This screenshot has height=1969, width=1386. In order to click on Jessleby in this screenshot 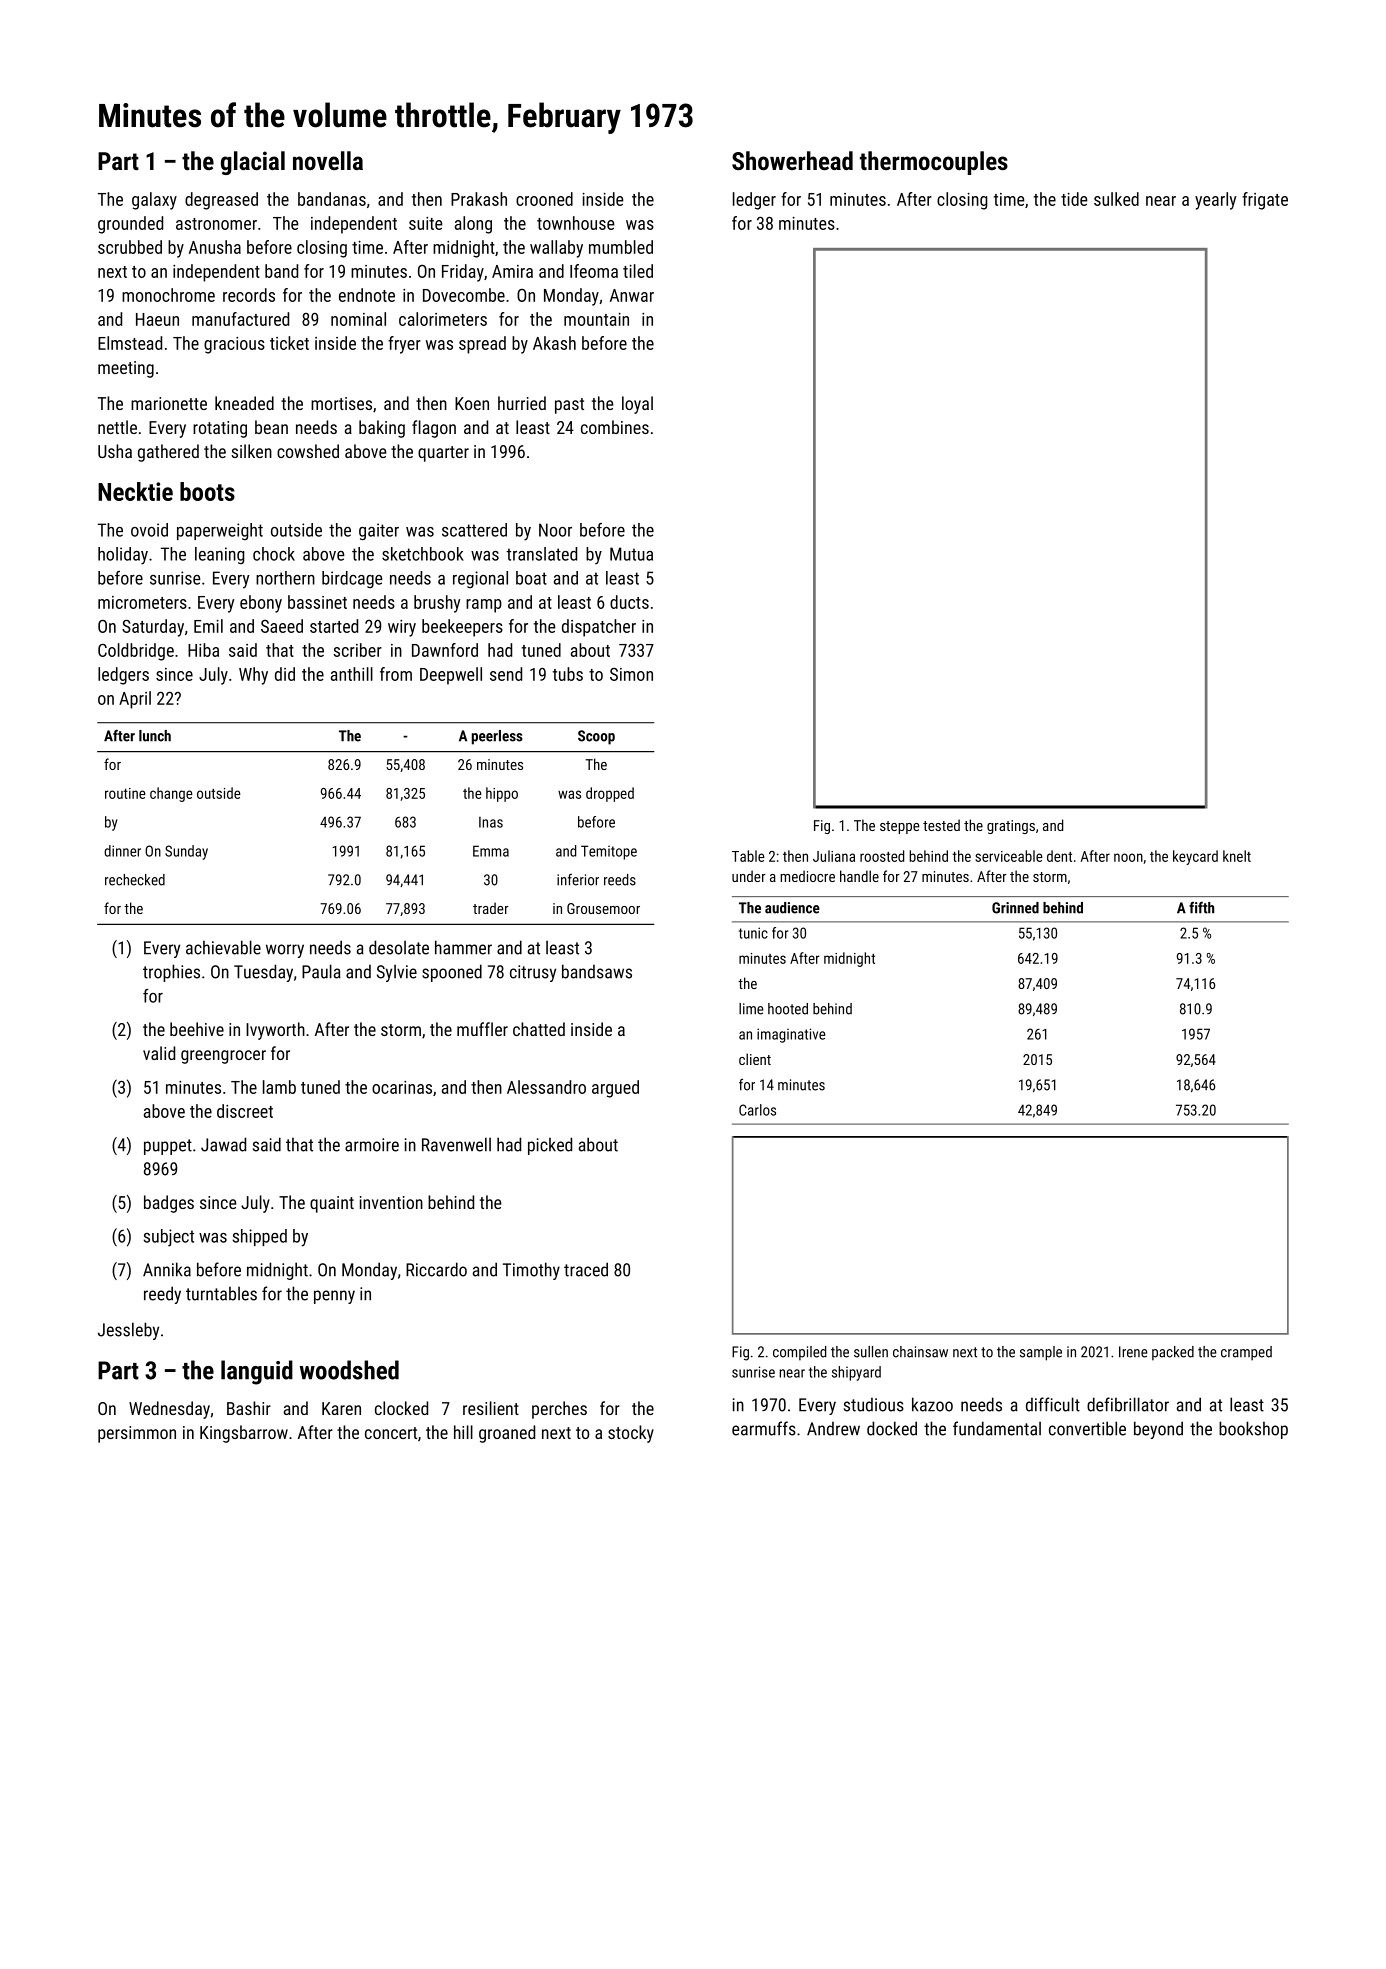, I will do `click(128, 1331)`.
